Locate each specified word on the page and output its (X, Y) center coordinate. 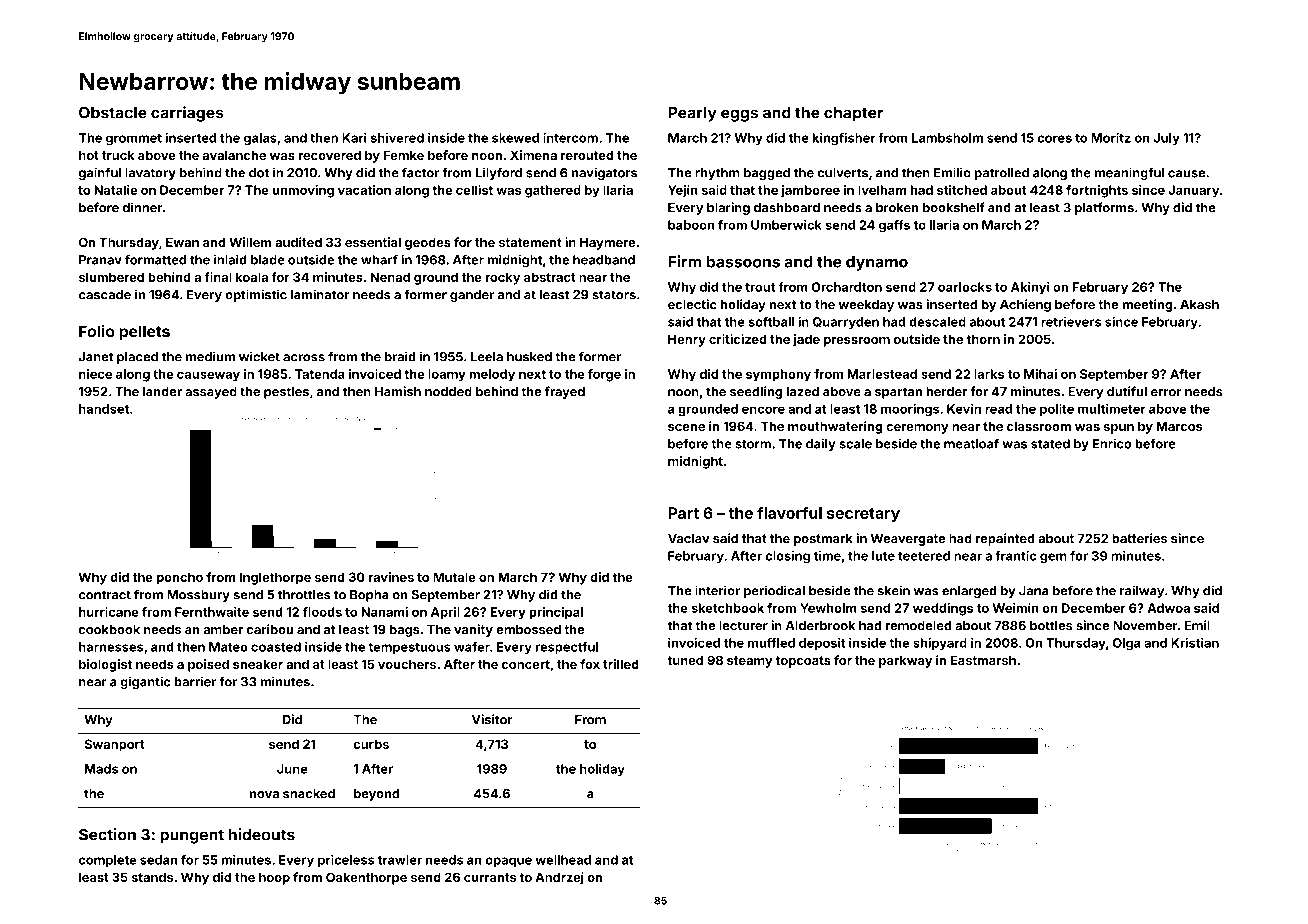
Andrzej (559, 878)
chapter (853, 114)
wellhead (563, 860)
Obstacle (113, 112)
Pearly (692, 114)
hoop (274, 878)
